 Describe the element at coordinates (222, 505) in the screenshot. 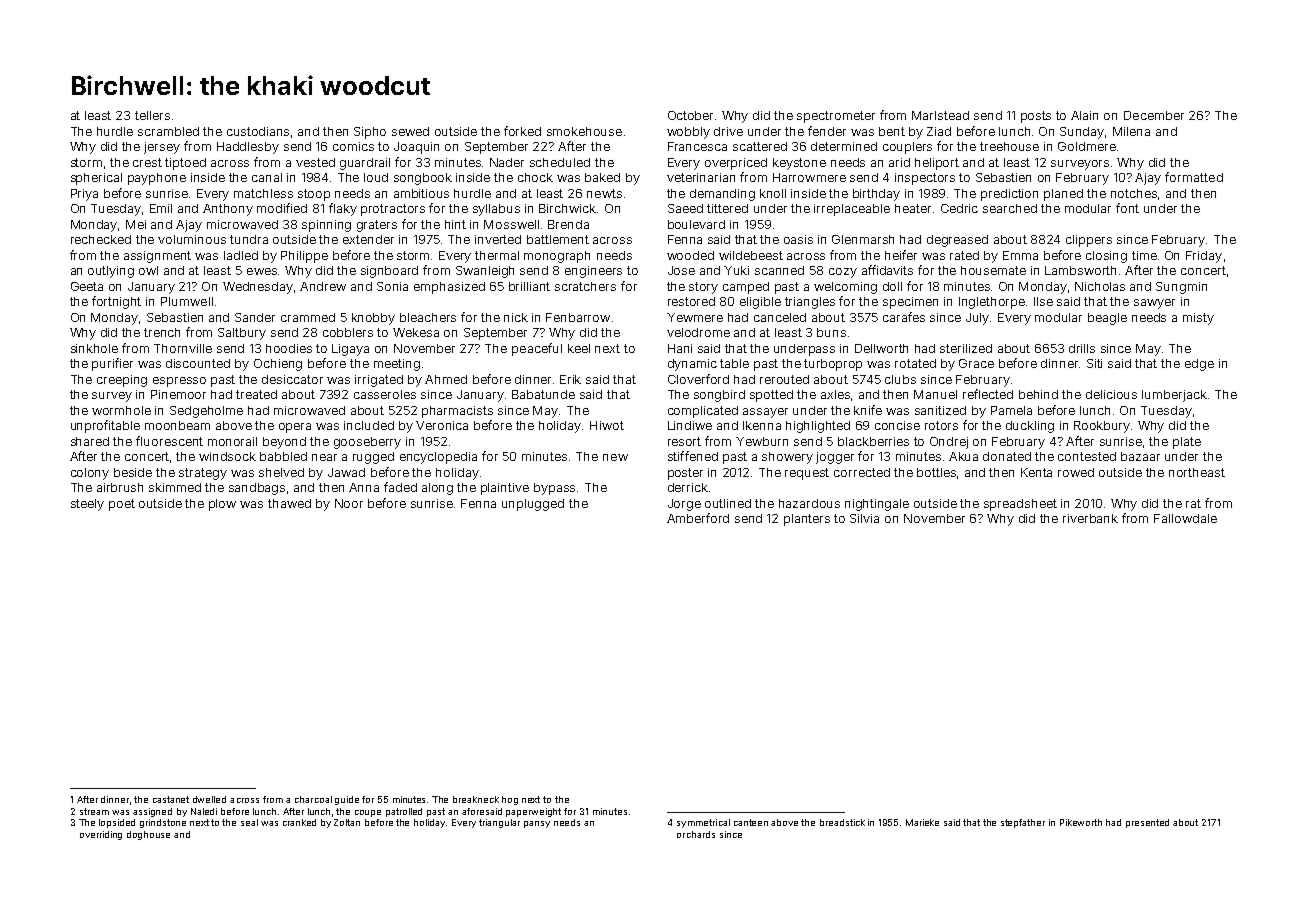

I see `plow` at that location.
